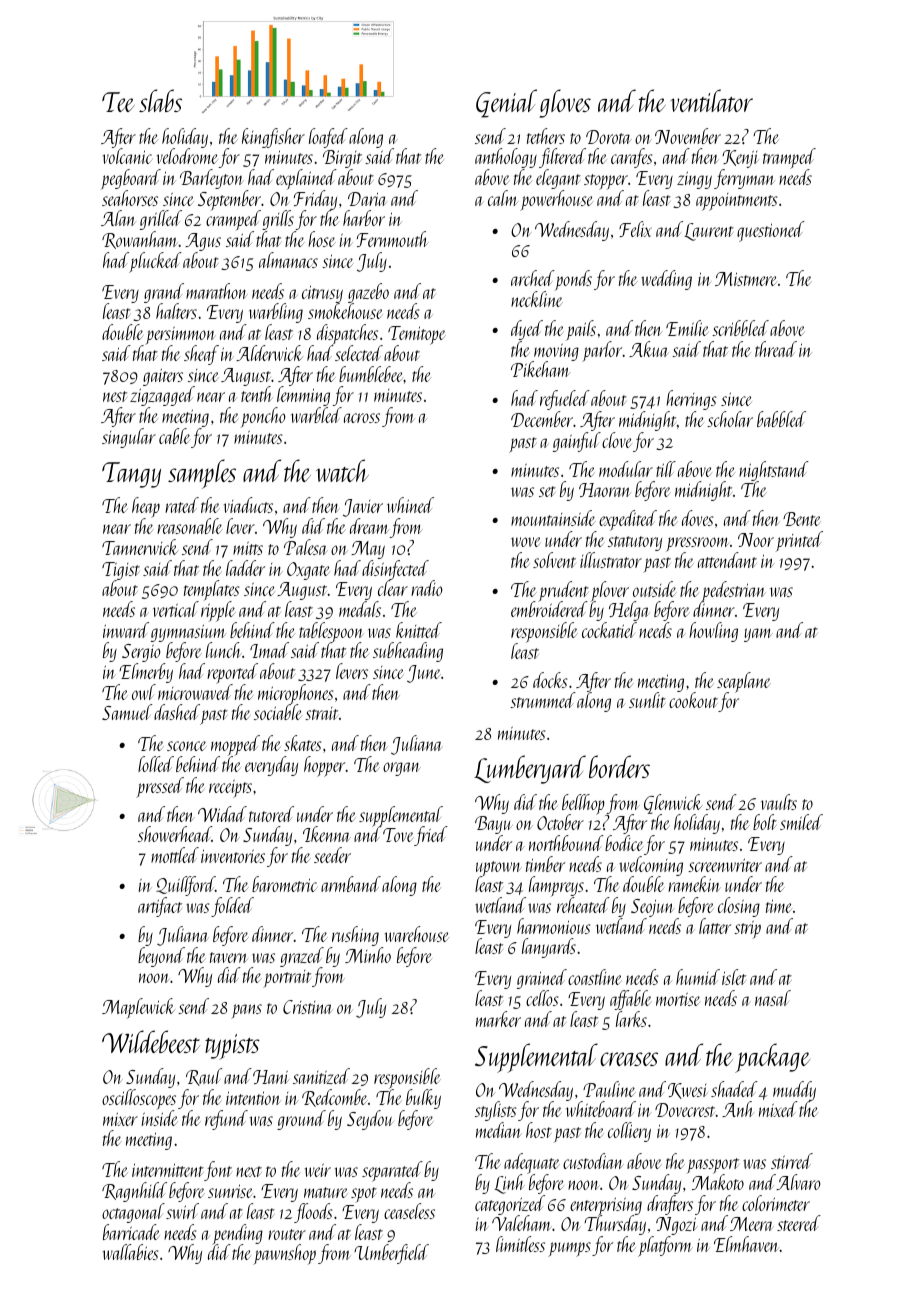 This screenshot has height=1308, width=924. I want to click on Seydou, so click(370, 1120).
